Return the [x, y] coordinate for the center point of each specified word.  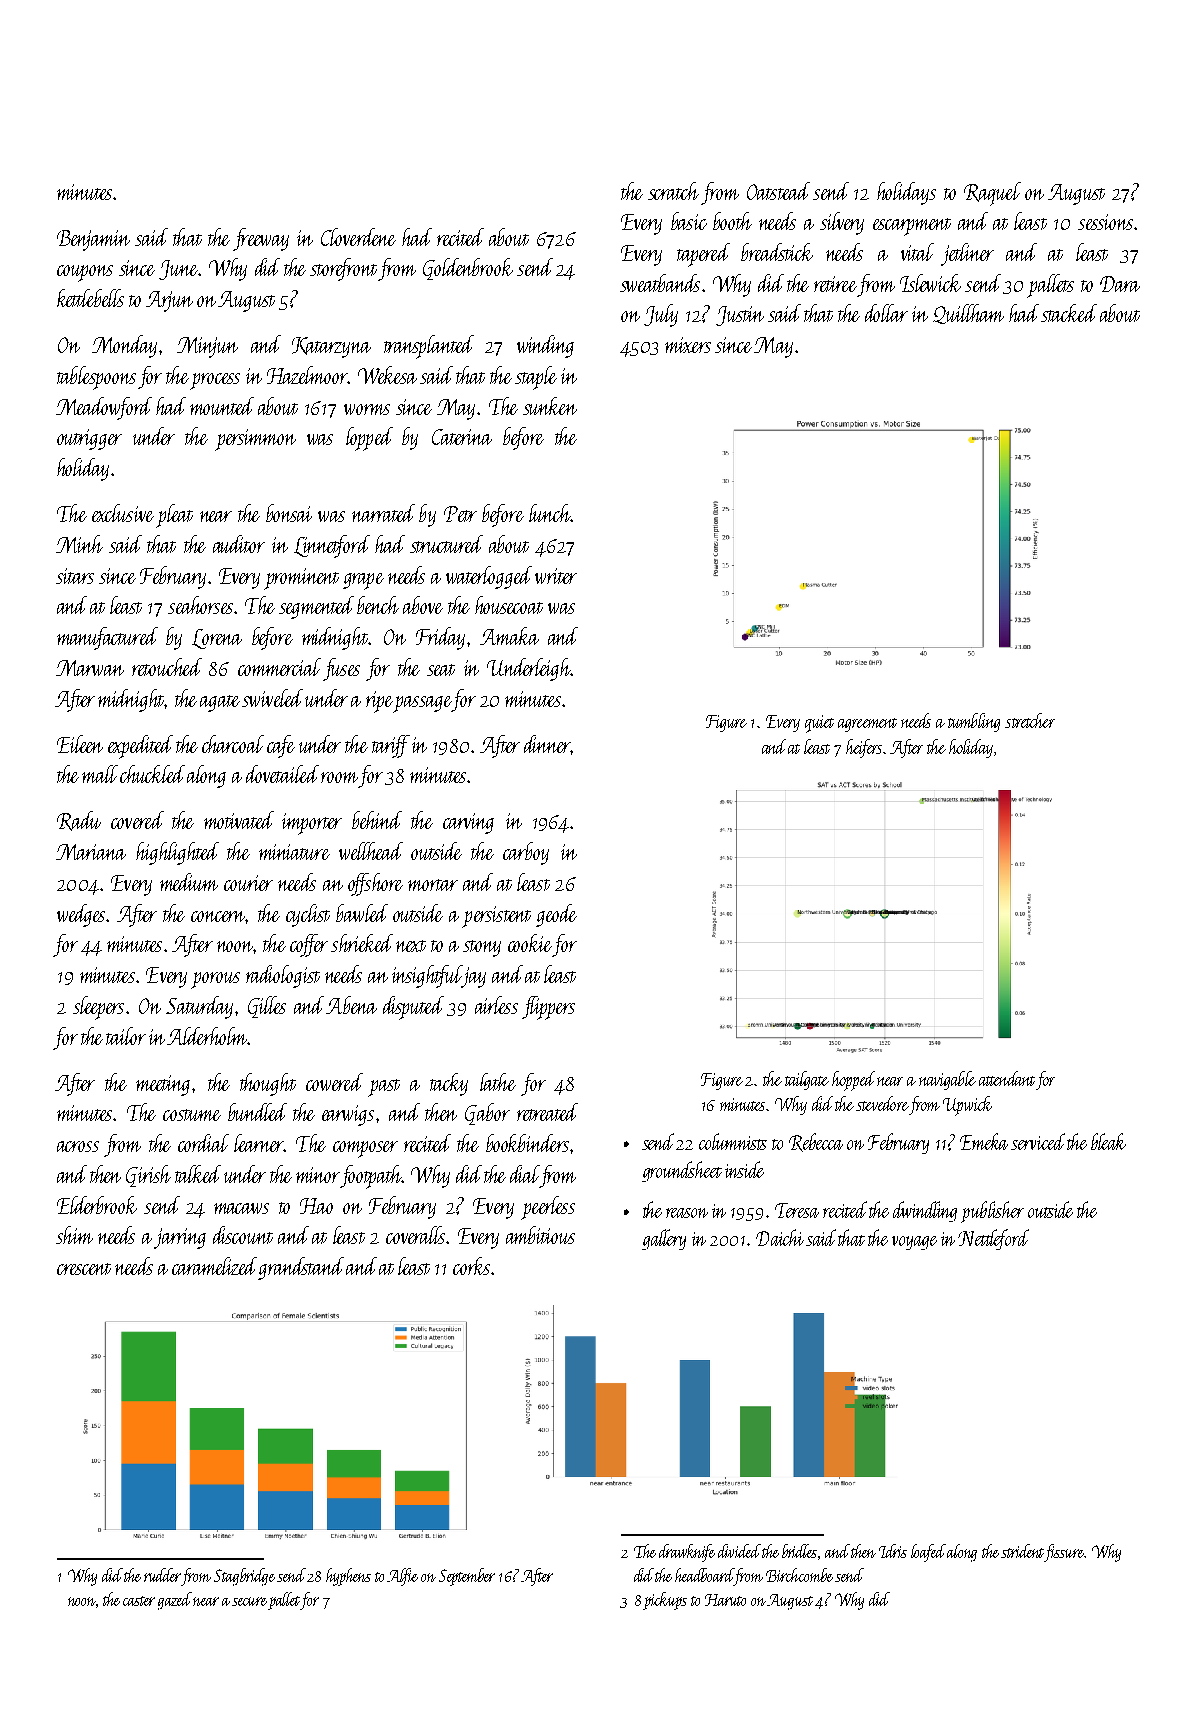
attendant [1007, 1078]
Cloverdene [358, 237]
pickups [665, 1601]
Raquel [992, 194]
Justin [740, 316]
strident [1023, 1551]
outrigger [89, 439]
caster [139, 1601]
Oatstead [778, 191]
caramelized [214, 1266]
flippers [548, 1008]
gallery [664, 1239]
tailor [126, 1036]
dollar [886, 313]
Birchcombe [799, 1575]
